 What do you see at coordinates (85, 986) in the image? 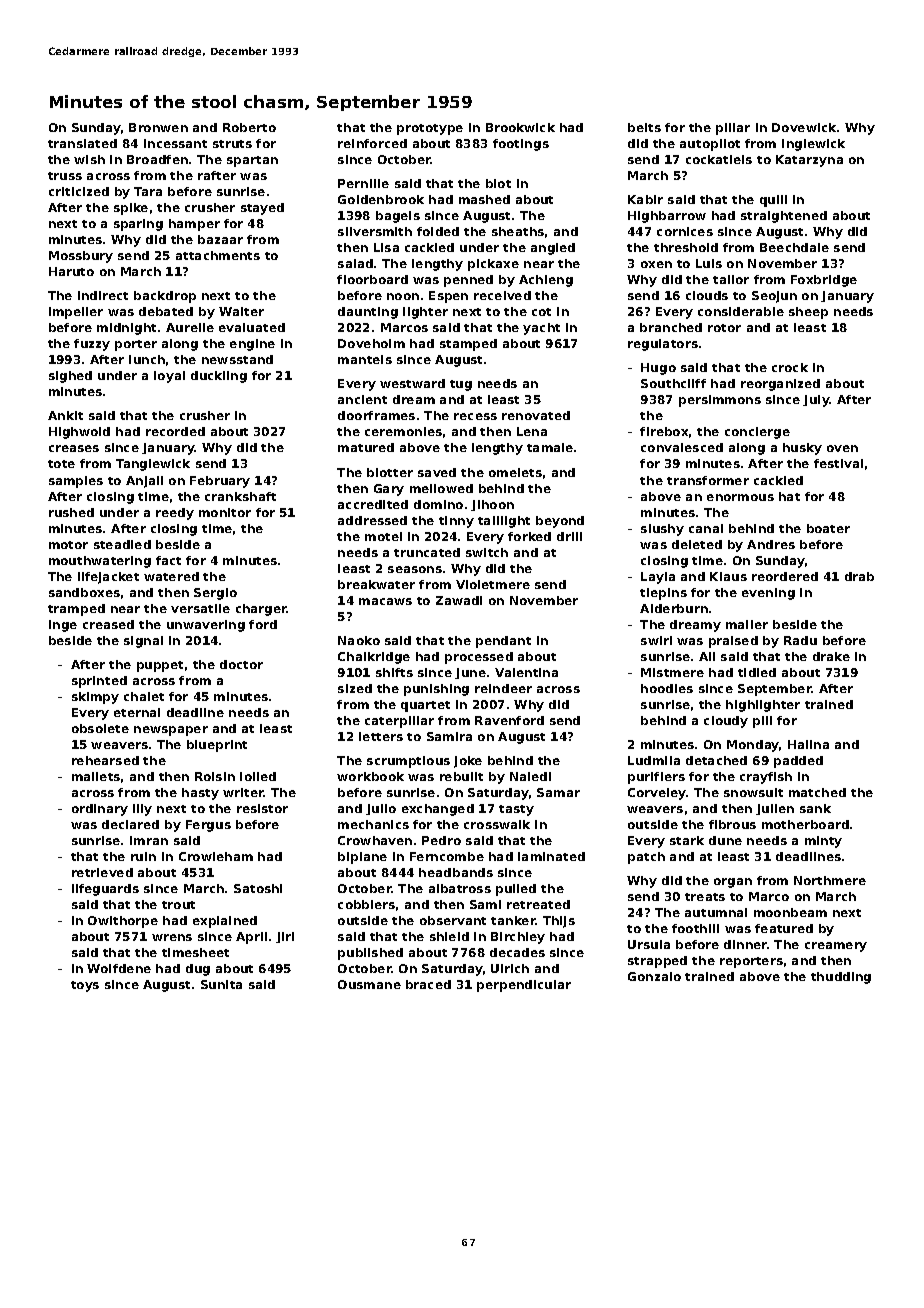
I see `toys` at bounding box center [85, 986].
